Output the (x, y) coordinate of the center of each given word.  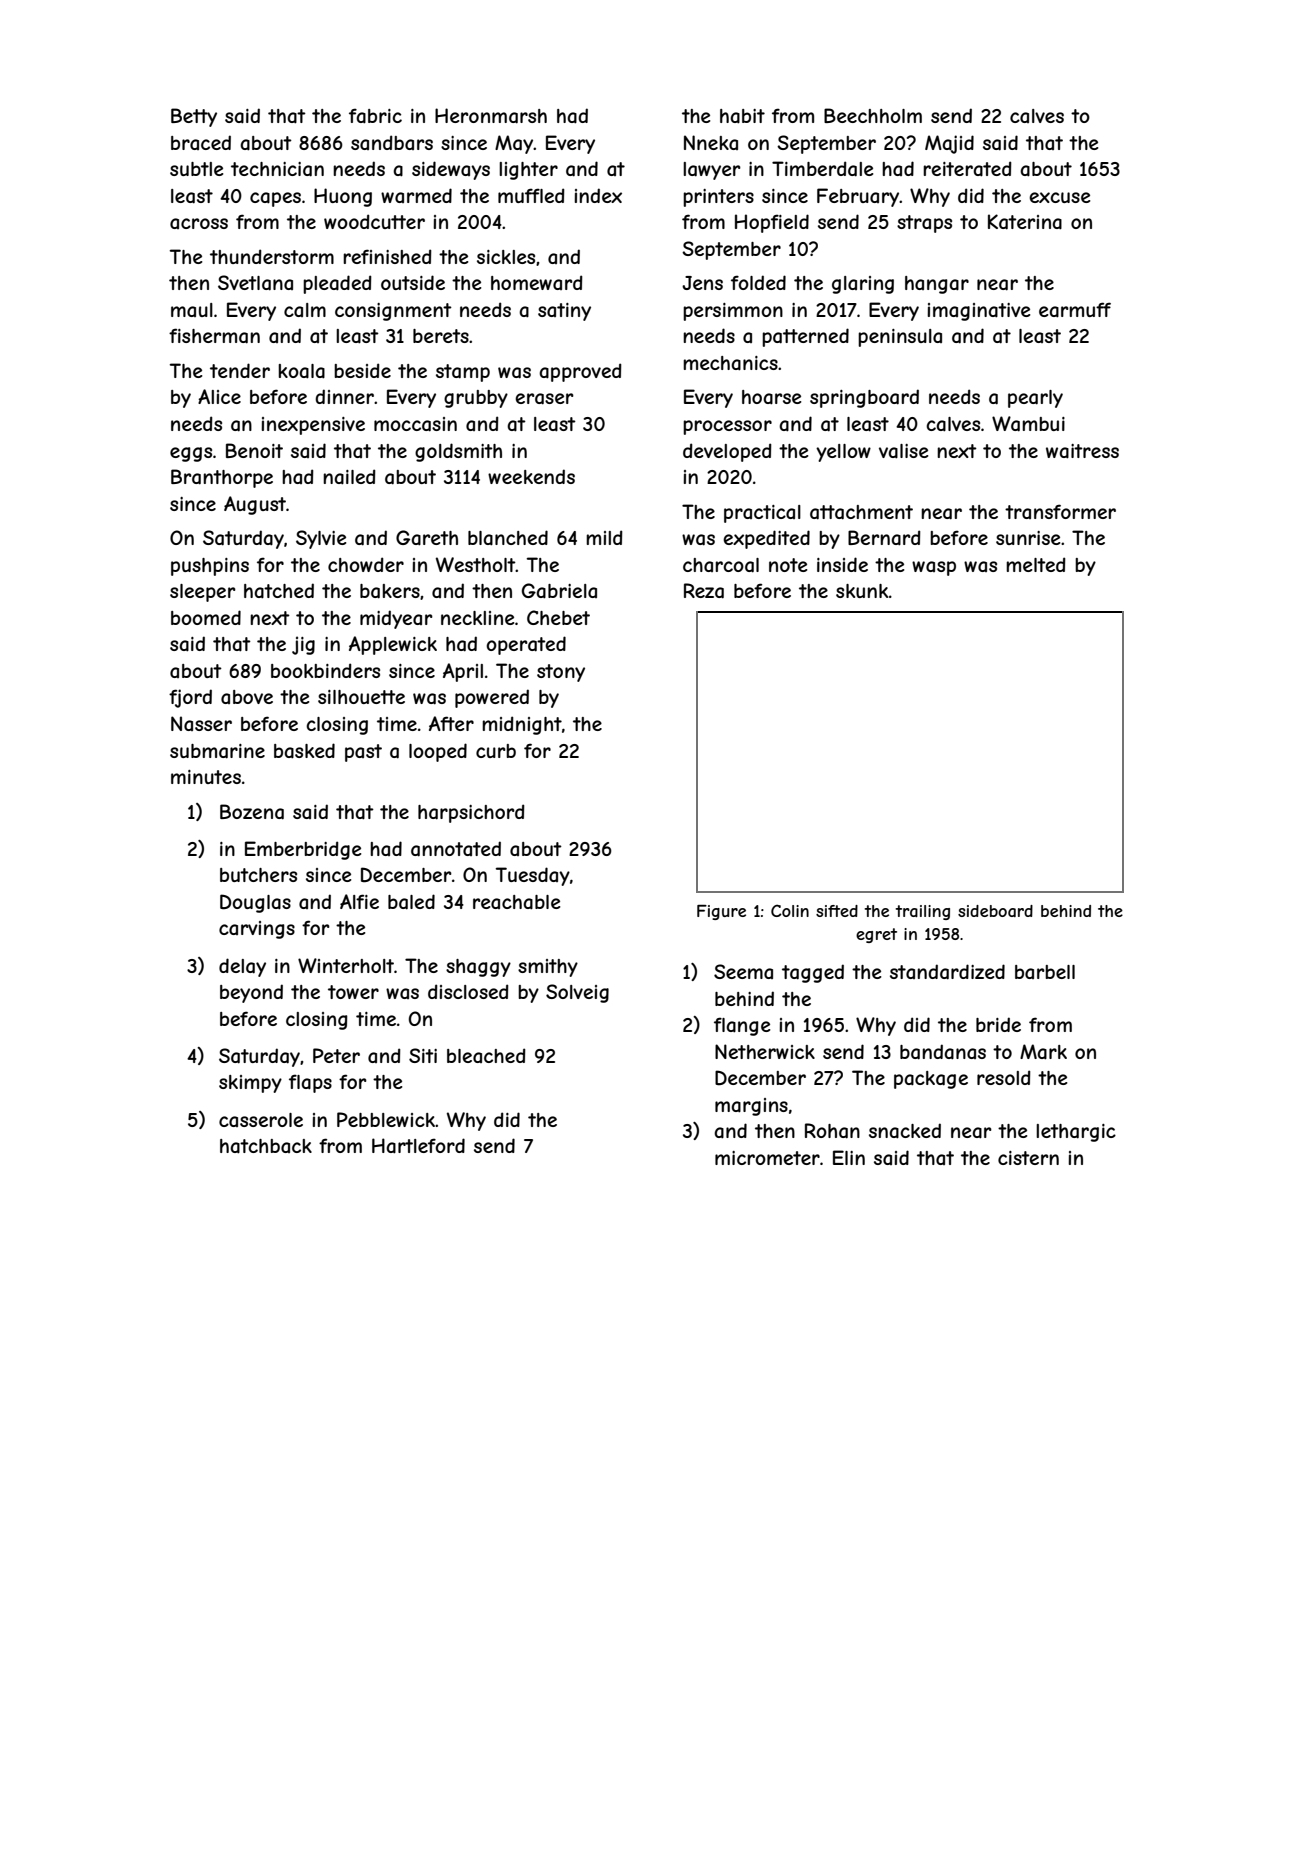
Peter (336, 1055)
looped (438, 752)
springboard (864, 398)
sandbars (392, 142)
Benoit (254, 450)
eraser (544, 399)
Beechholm (873, 115)
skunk (862, 591)
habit (742, 116)
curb (496, 751)
